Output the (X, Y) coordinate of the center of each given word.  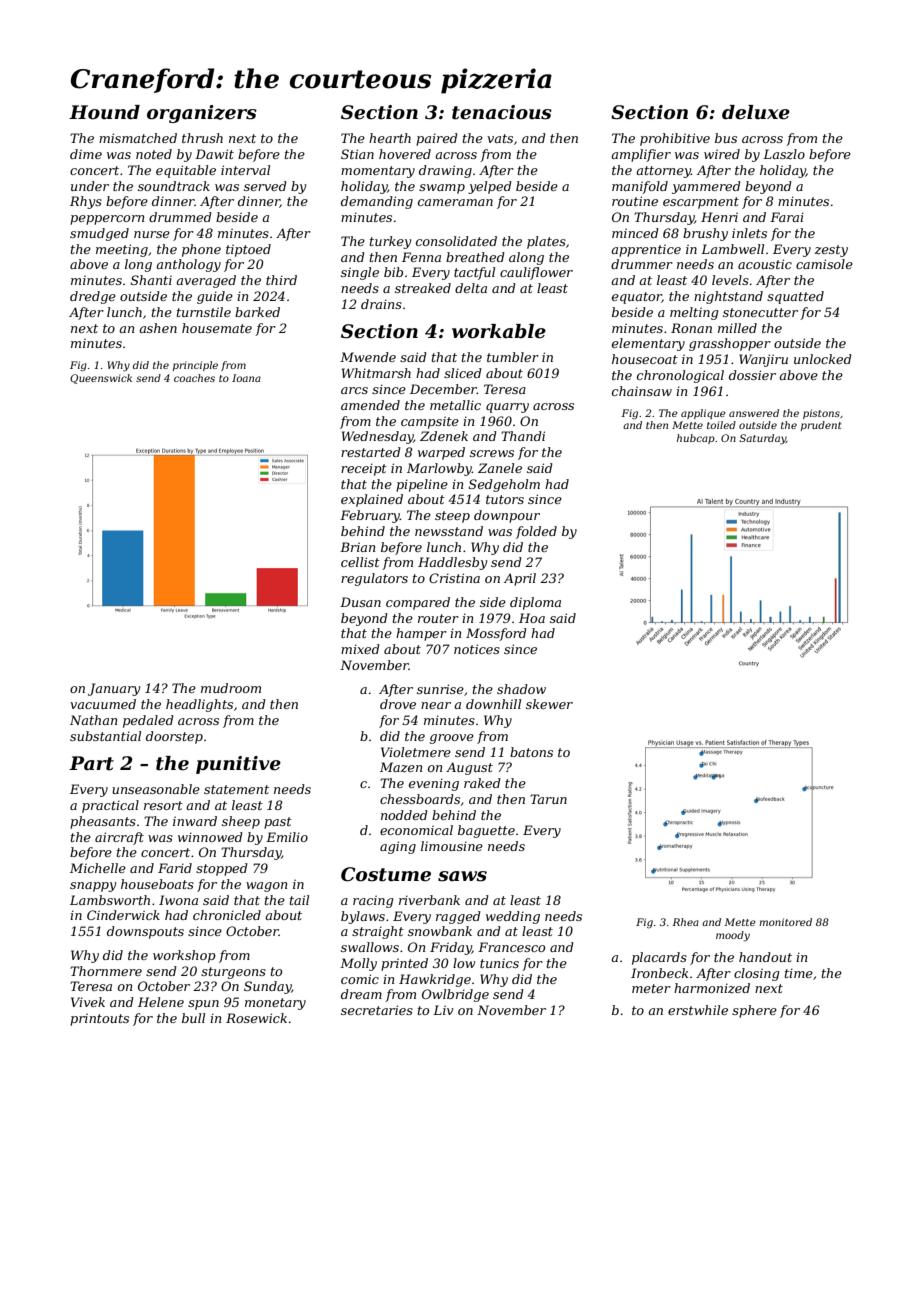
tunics (499, 963)
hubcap (696, 439)
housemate (217, 328)
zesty (831, 251)
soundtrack (174, 186)
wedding (513, 917)
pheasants (103, 822)
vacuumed (103, 704)
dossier (752, 375)
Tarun (548, 799)
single (360, 273)
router (438, 618)
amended (370, 405)
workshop (184, 956)
